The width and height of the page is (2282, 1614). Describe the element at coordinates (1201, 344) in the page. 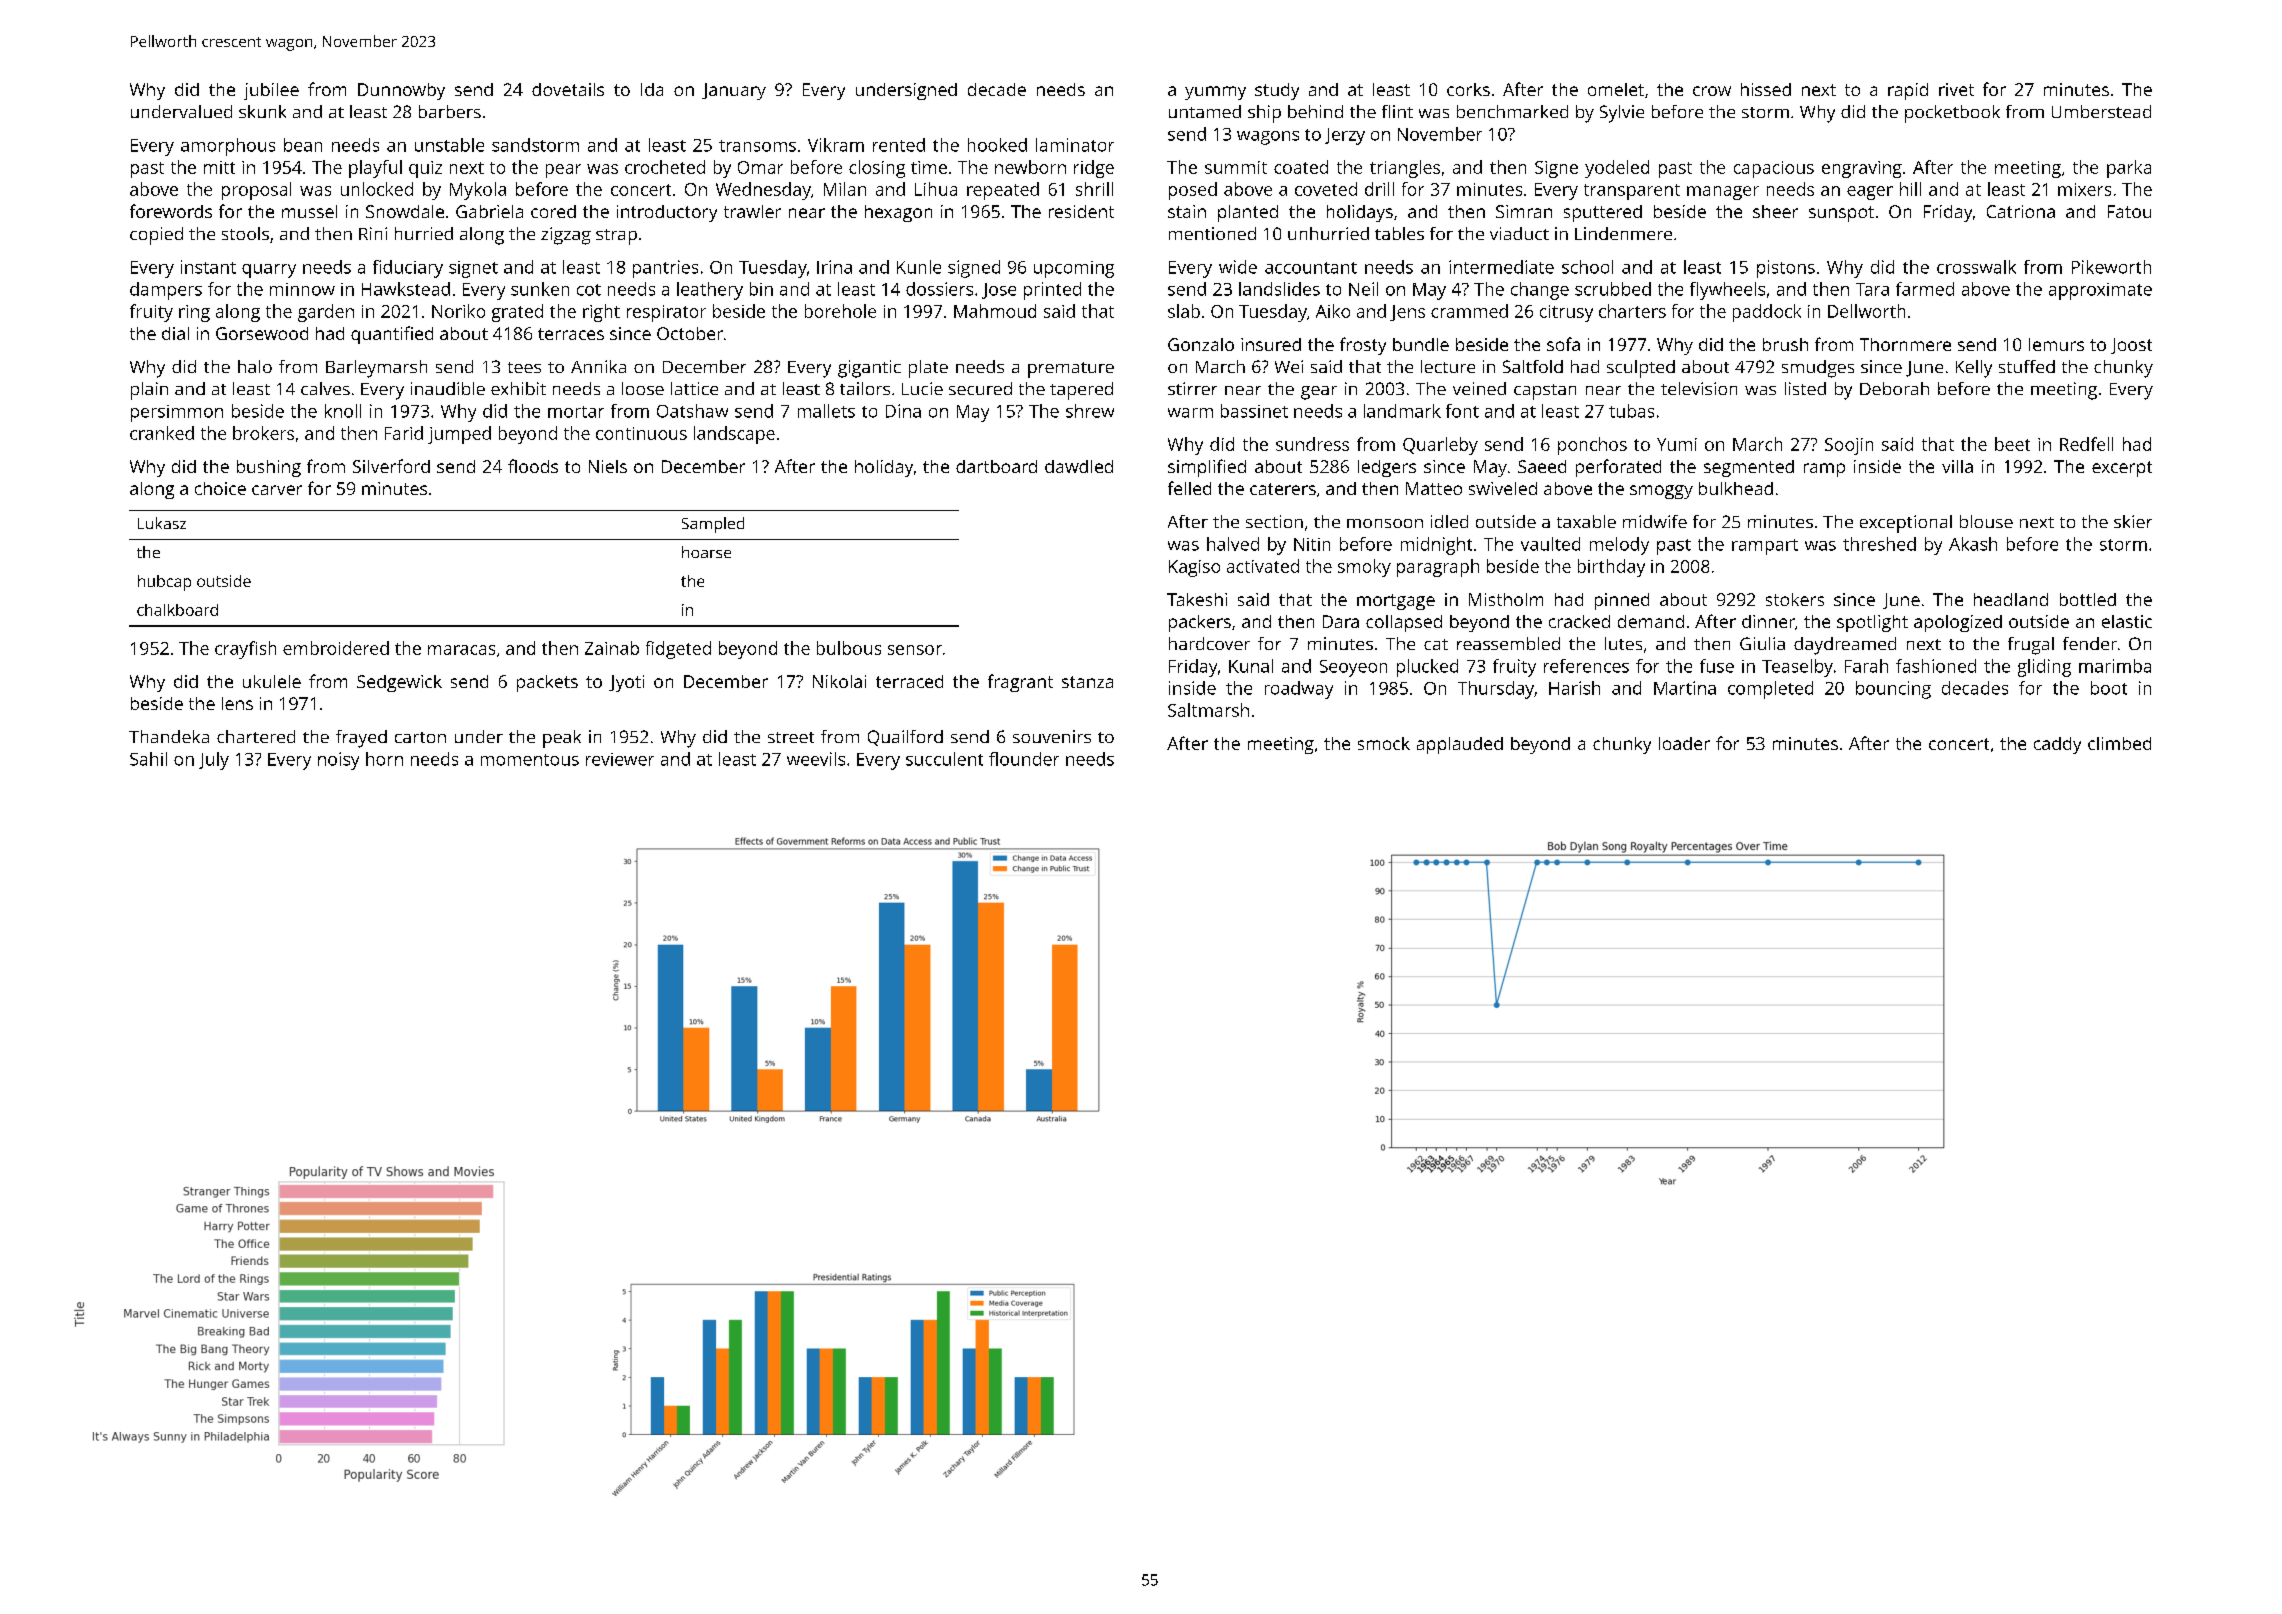

I see `Gonzalo` at that location.
